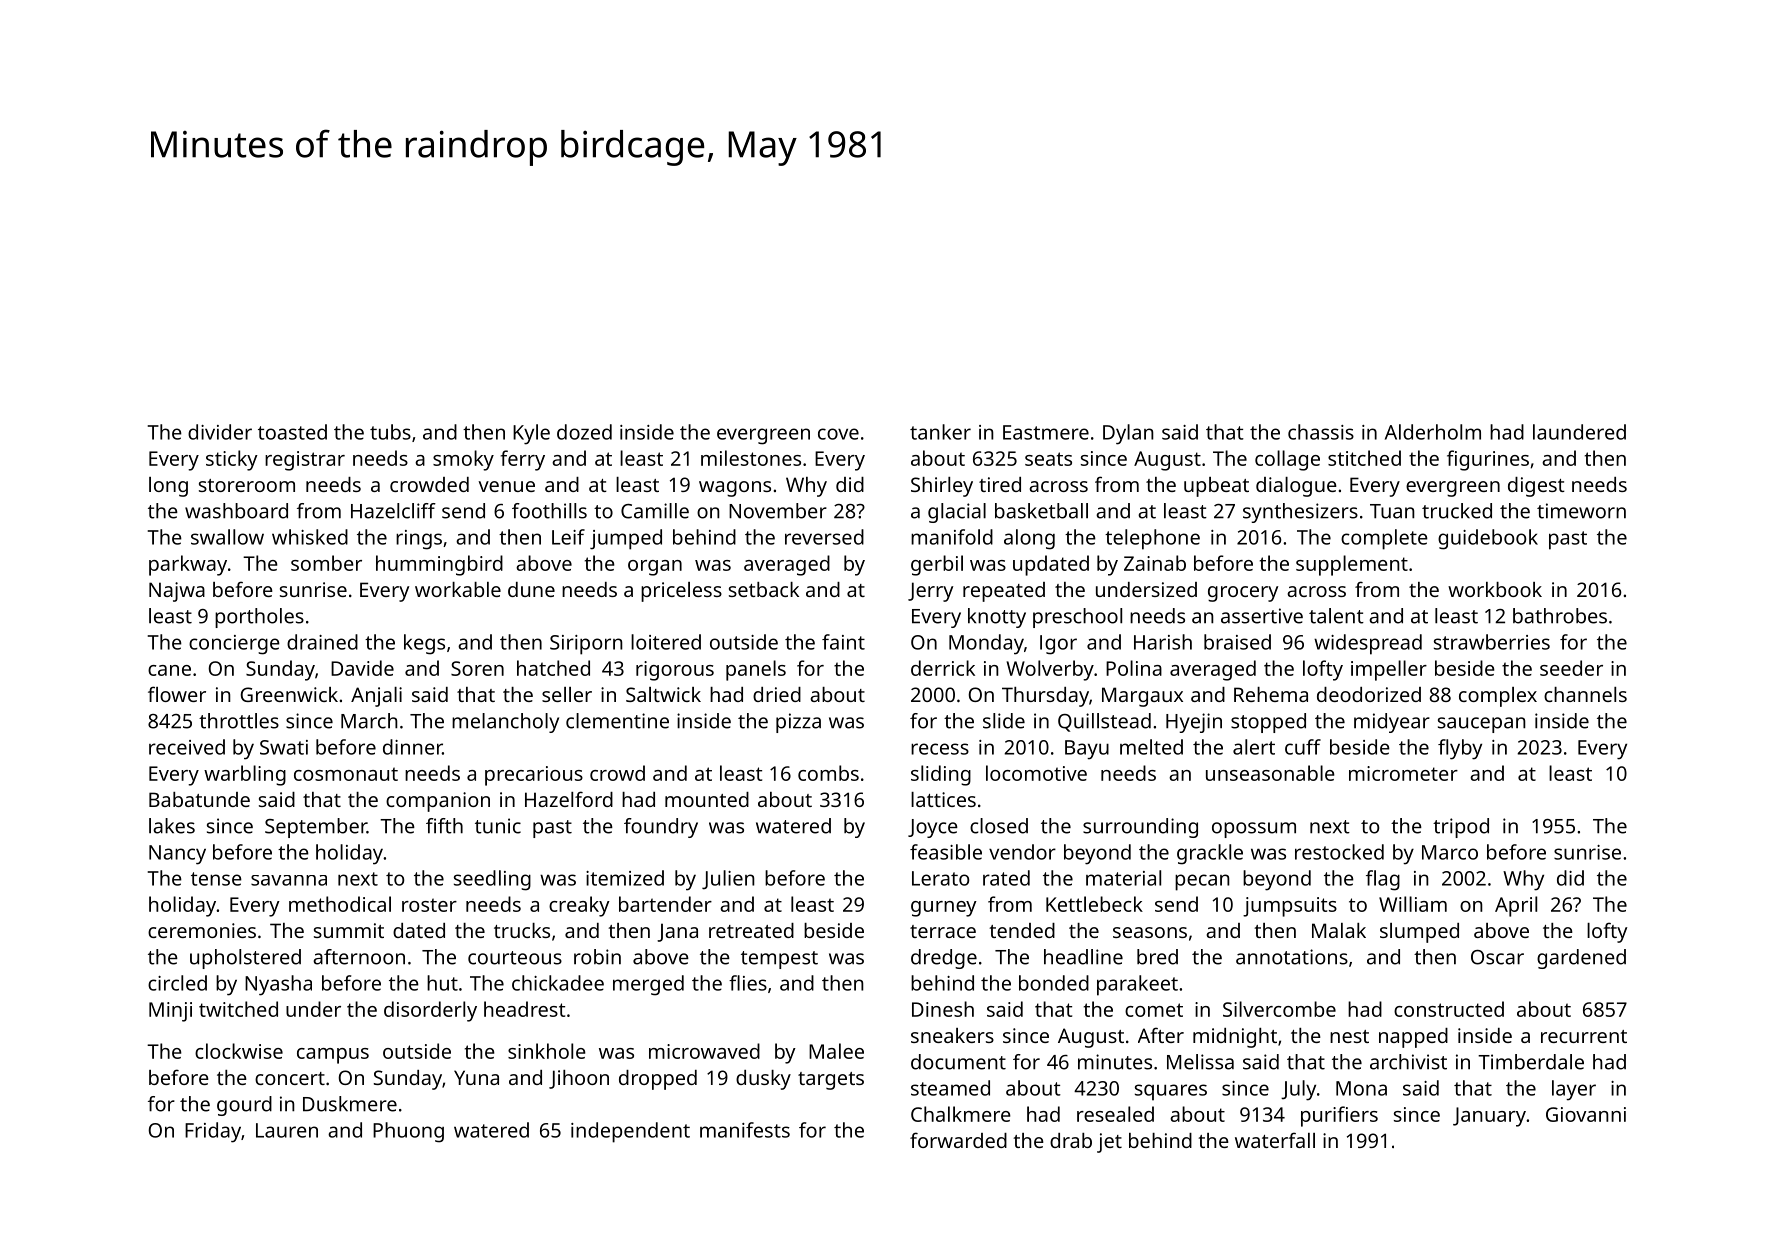 The image size is (1775, 1255). I want to click on cane, so click(169, 670).
